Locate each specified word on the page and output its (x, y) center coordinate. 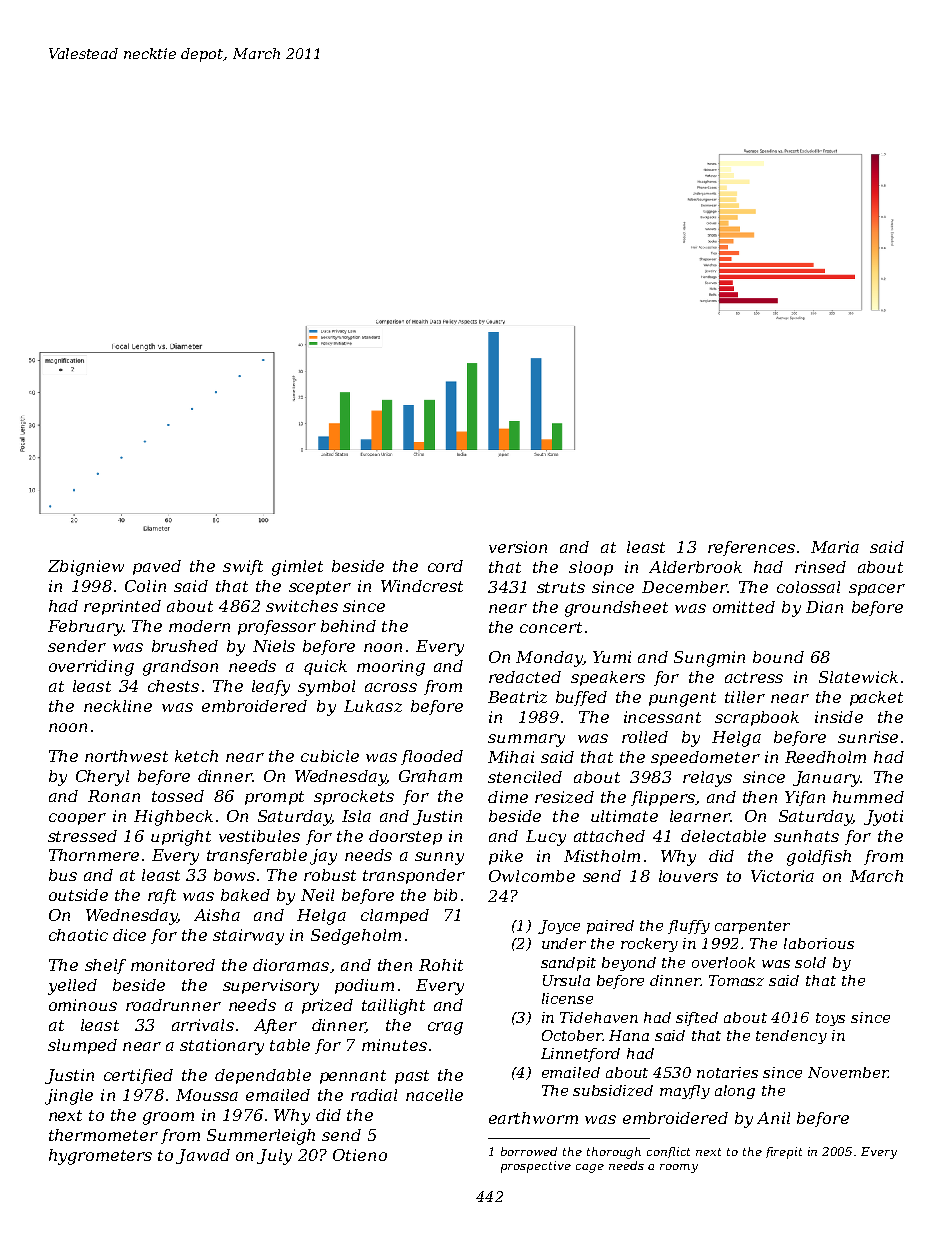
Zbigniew (86, 568)
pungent (682, 699)
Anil (773, 1118)
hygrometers (100, 1157)
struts (561, 587)
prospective (536, 1167)
